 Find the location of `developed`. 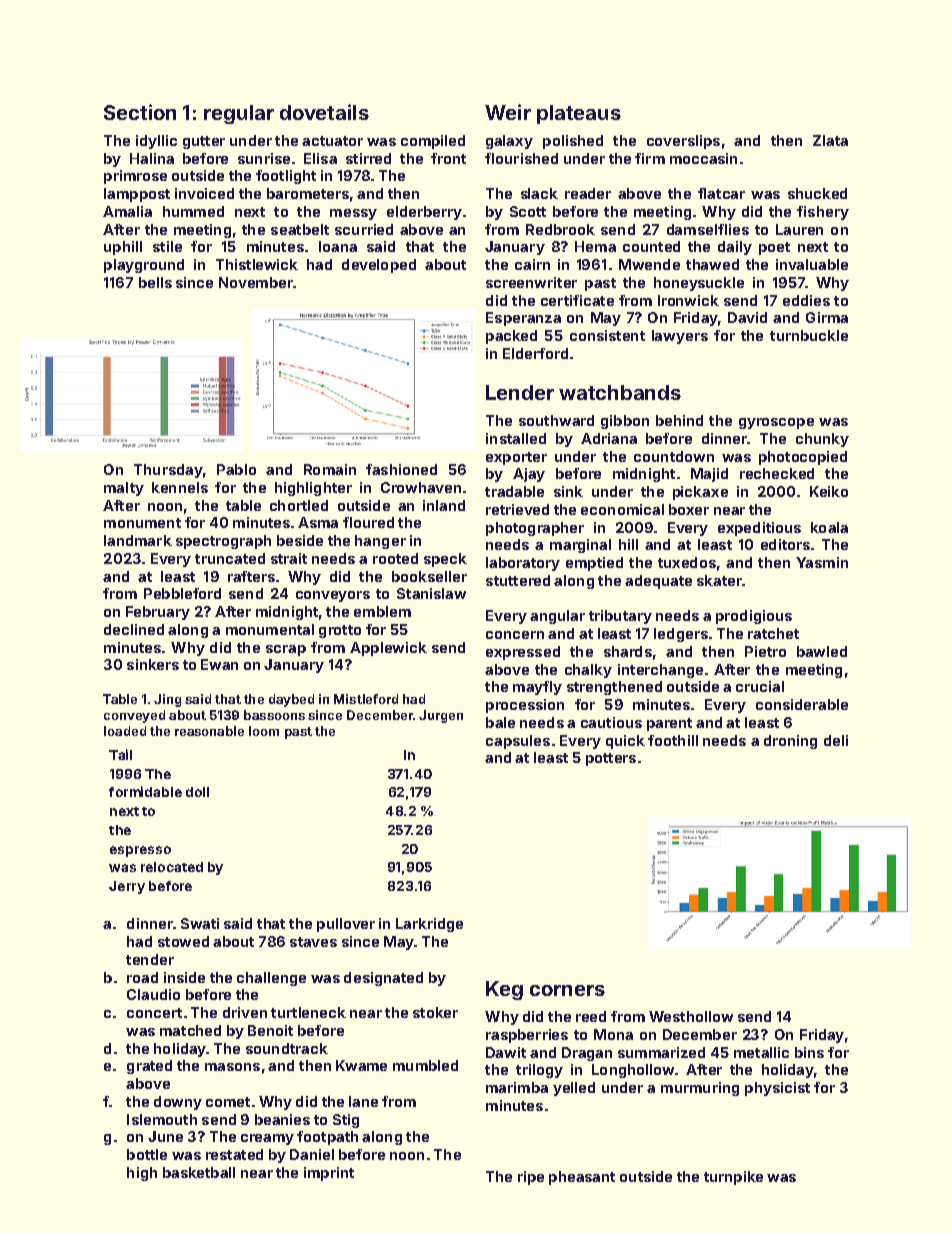

developed is located at coordinates (379, 266).
